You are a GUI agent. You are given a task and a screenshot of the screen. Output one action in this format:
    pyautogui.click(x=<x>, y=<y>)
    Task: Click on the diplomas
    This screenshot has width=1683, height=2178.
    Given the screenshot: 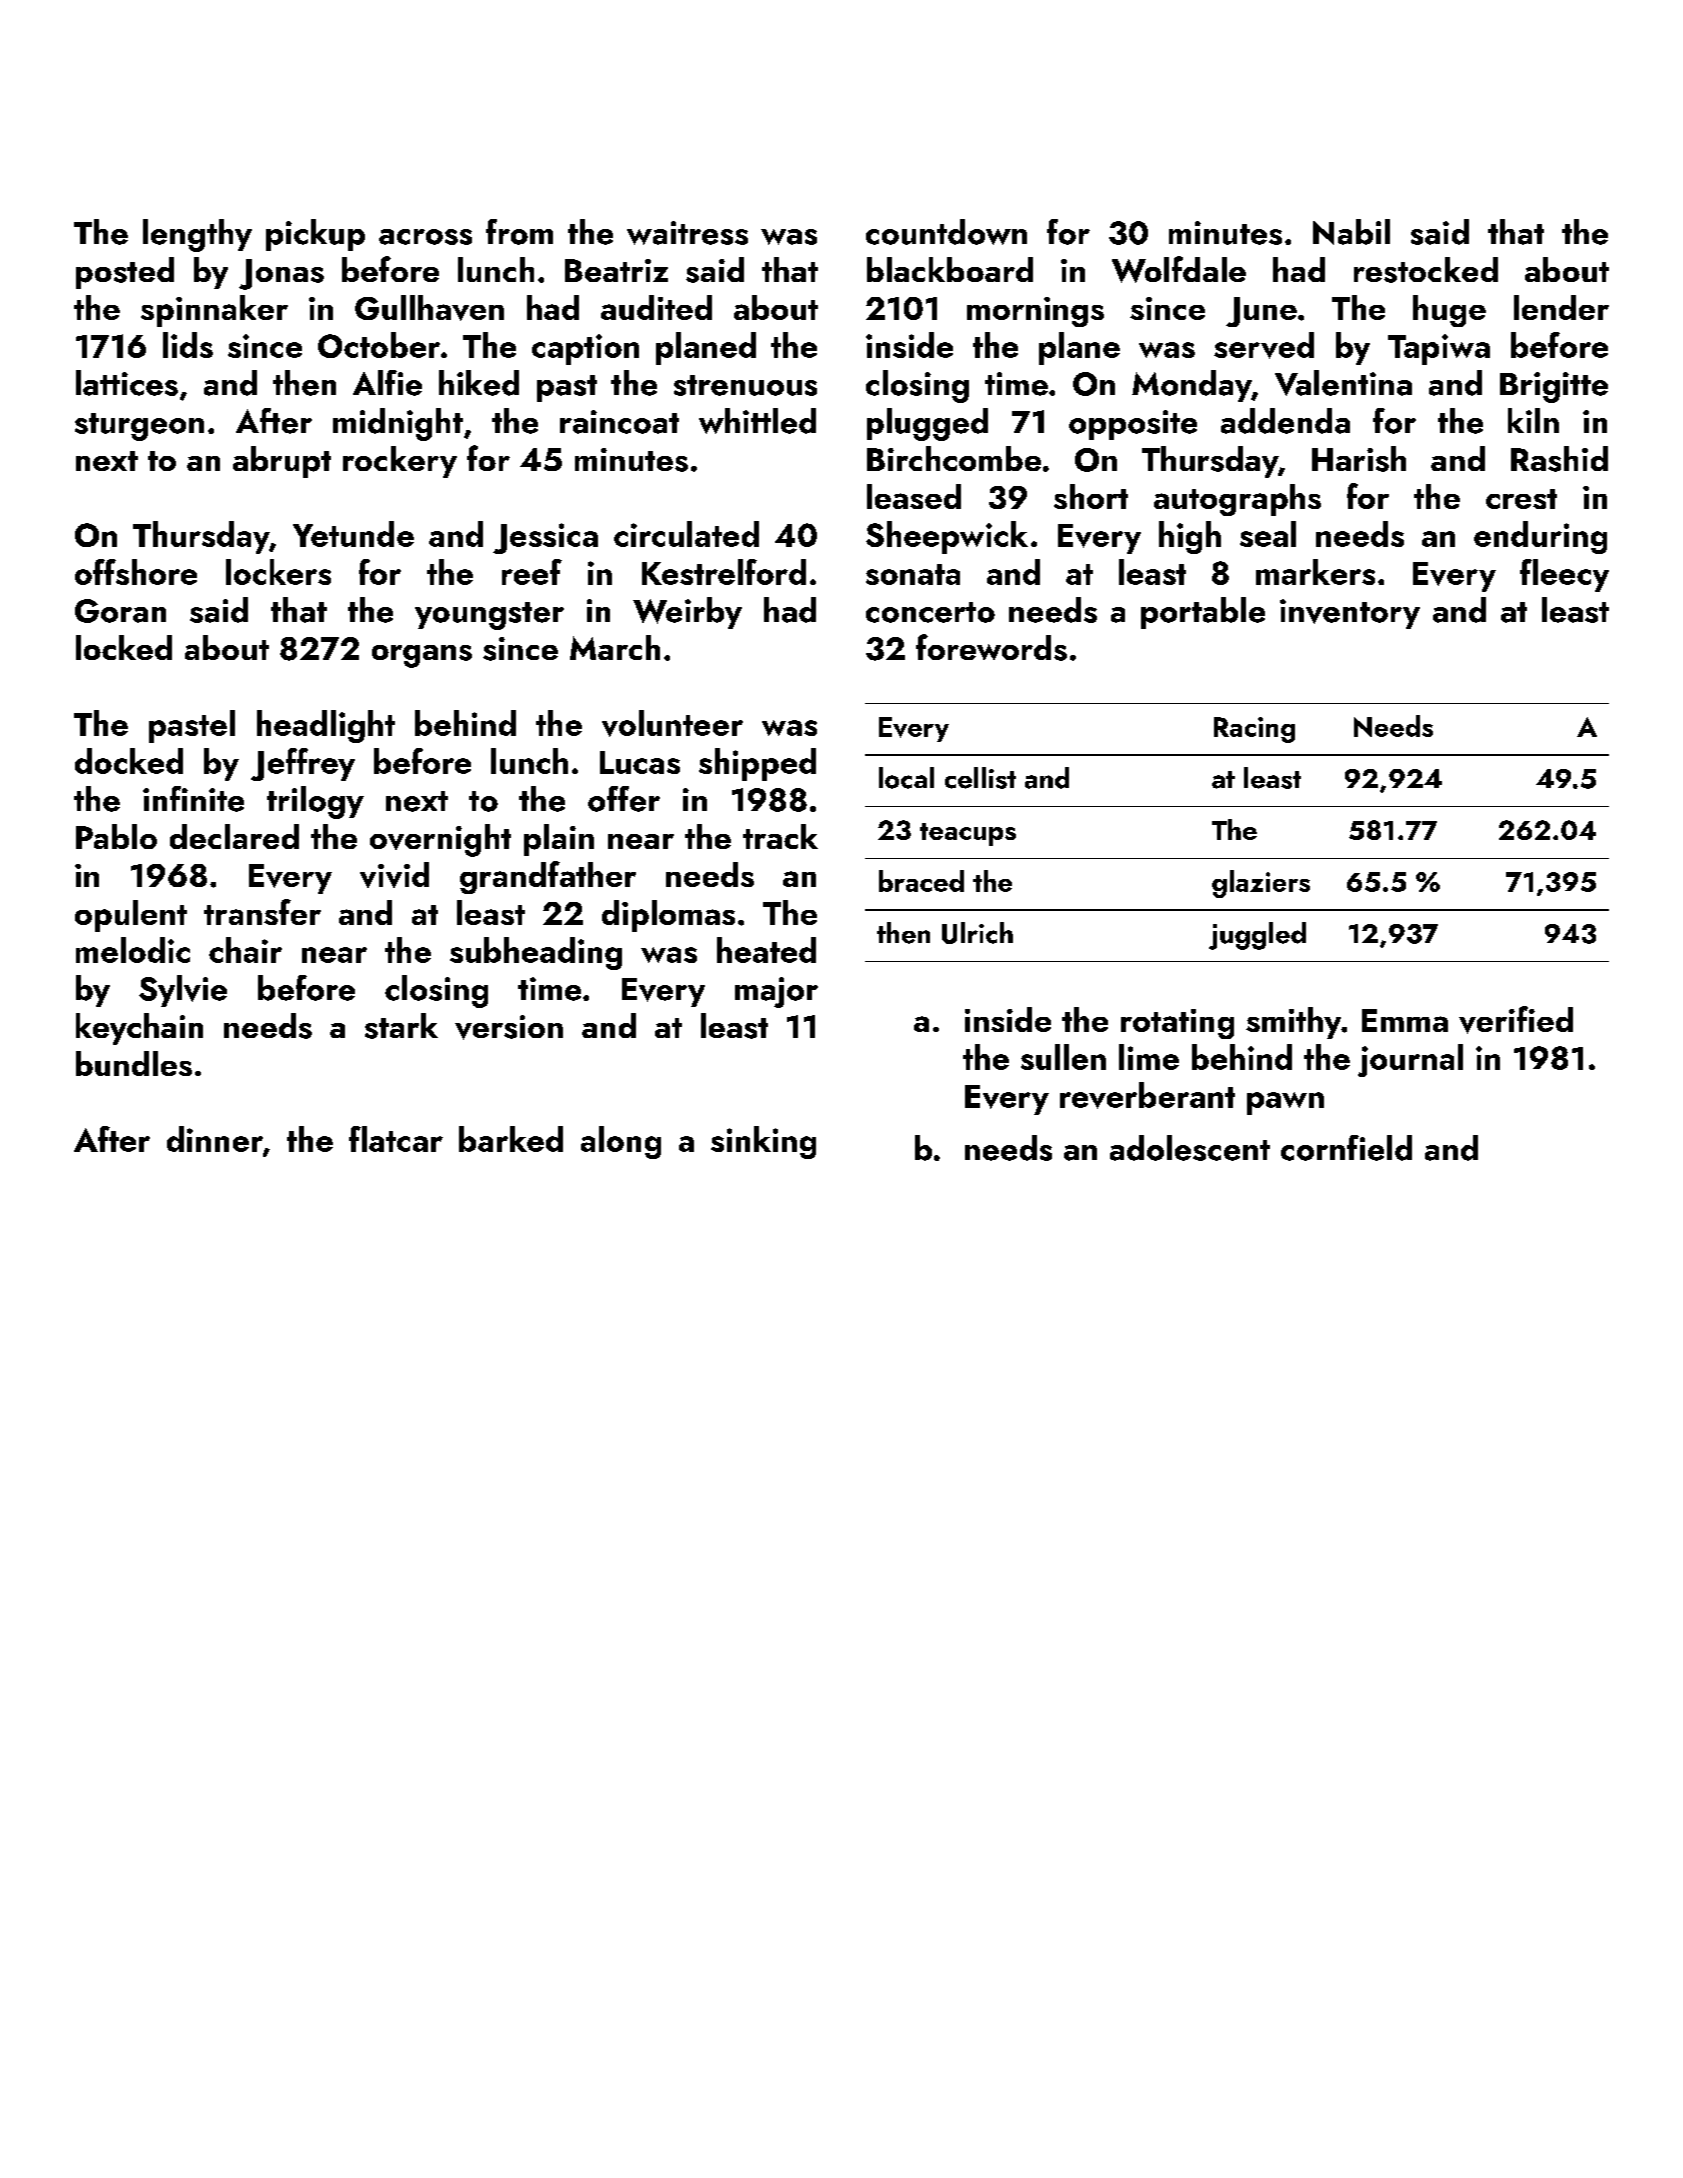 What is the action you would take?
    pyautogui.click(x=668, y=916)
